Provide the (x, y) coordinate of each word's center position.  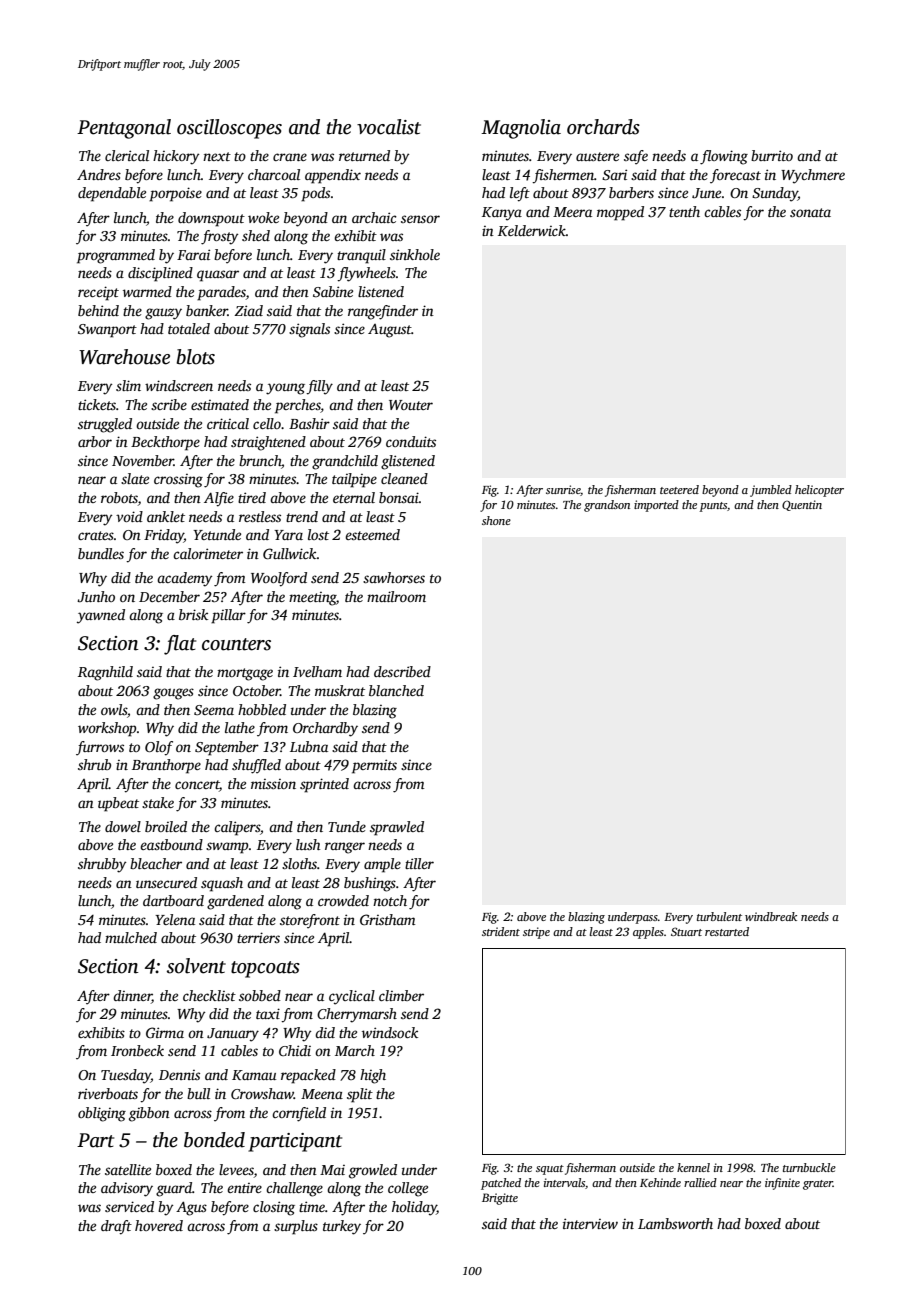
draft (116, 1227)
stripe (536, 933)
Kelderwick (532, 230)
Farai (193, 254)
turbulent (719, 916)
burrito (772, 155)
